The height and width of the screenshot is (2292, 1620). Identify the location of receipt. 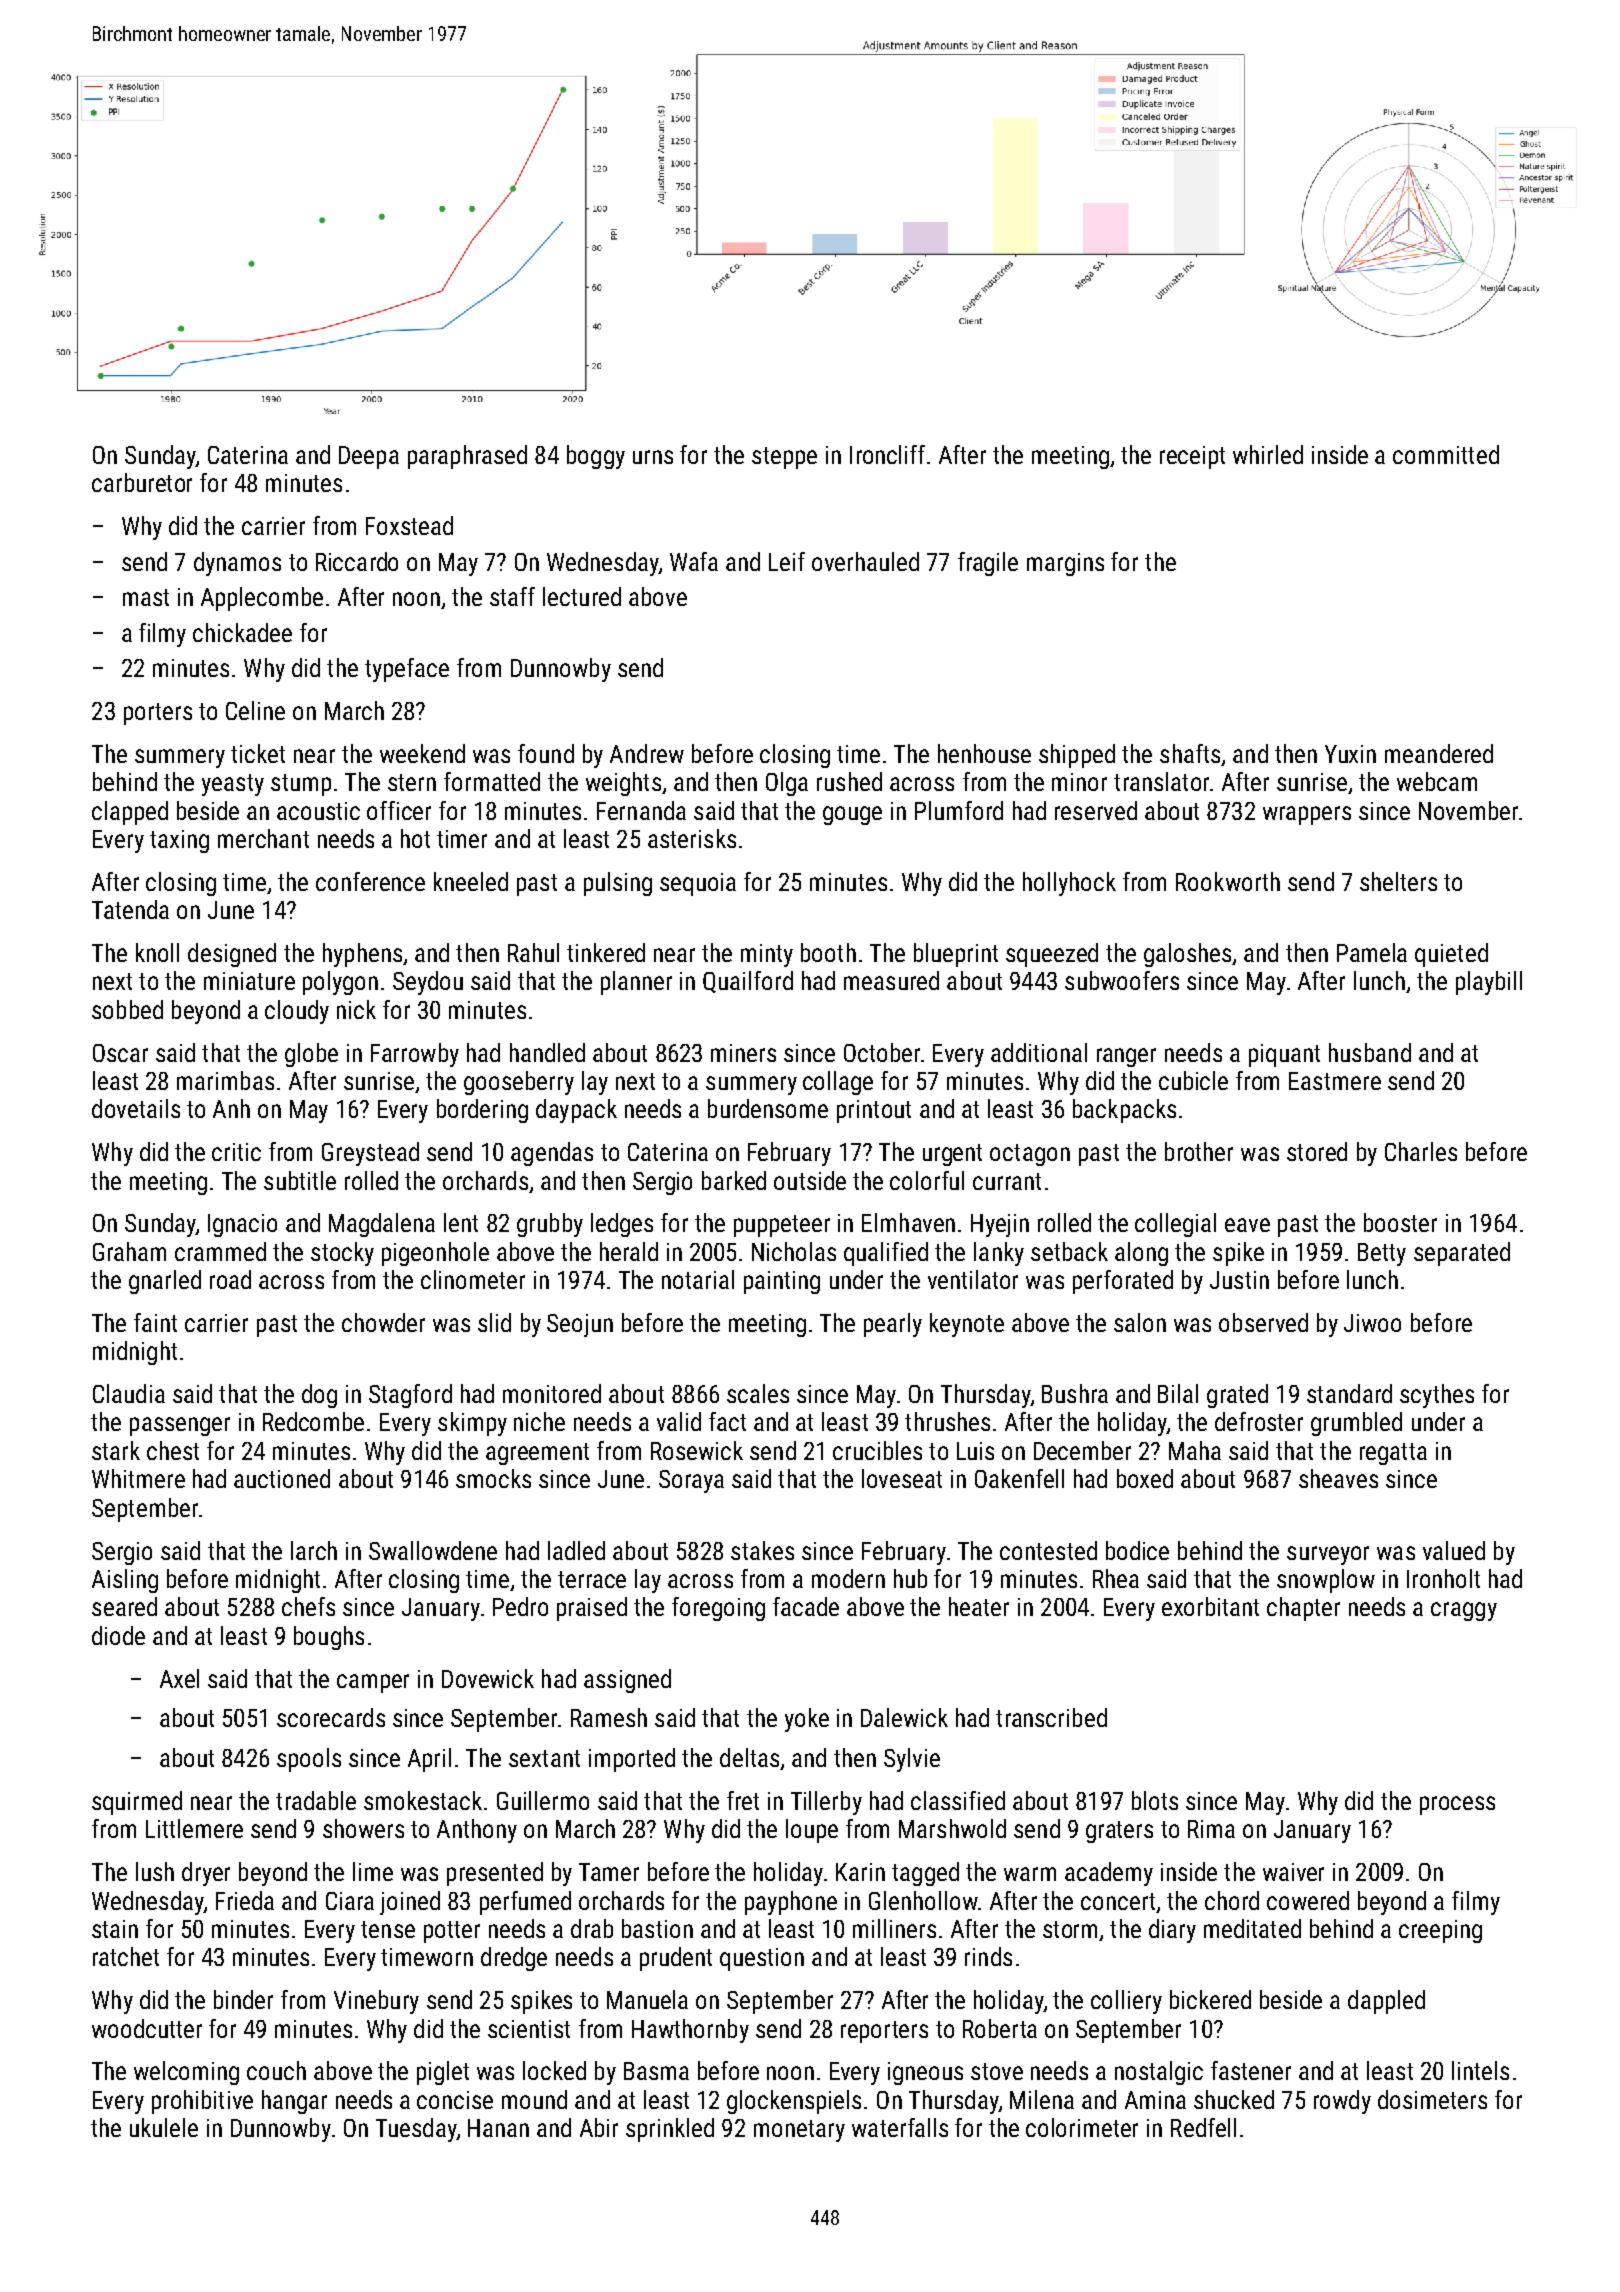
(1192, 457).
